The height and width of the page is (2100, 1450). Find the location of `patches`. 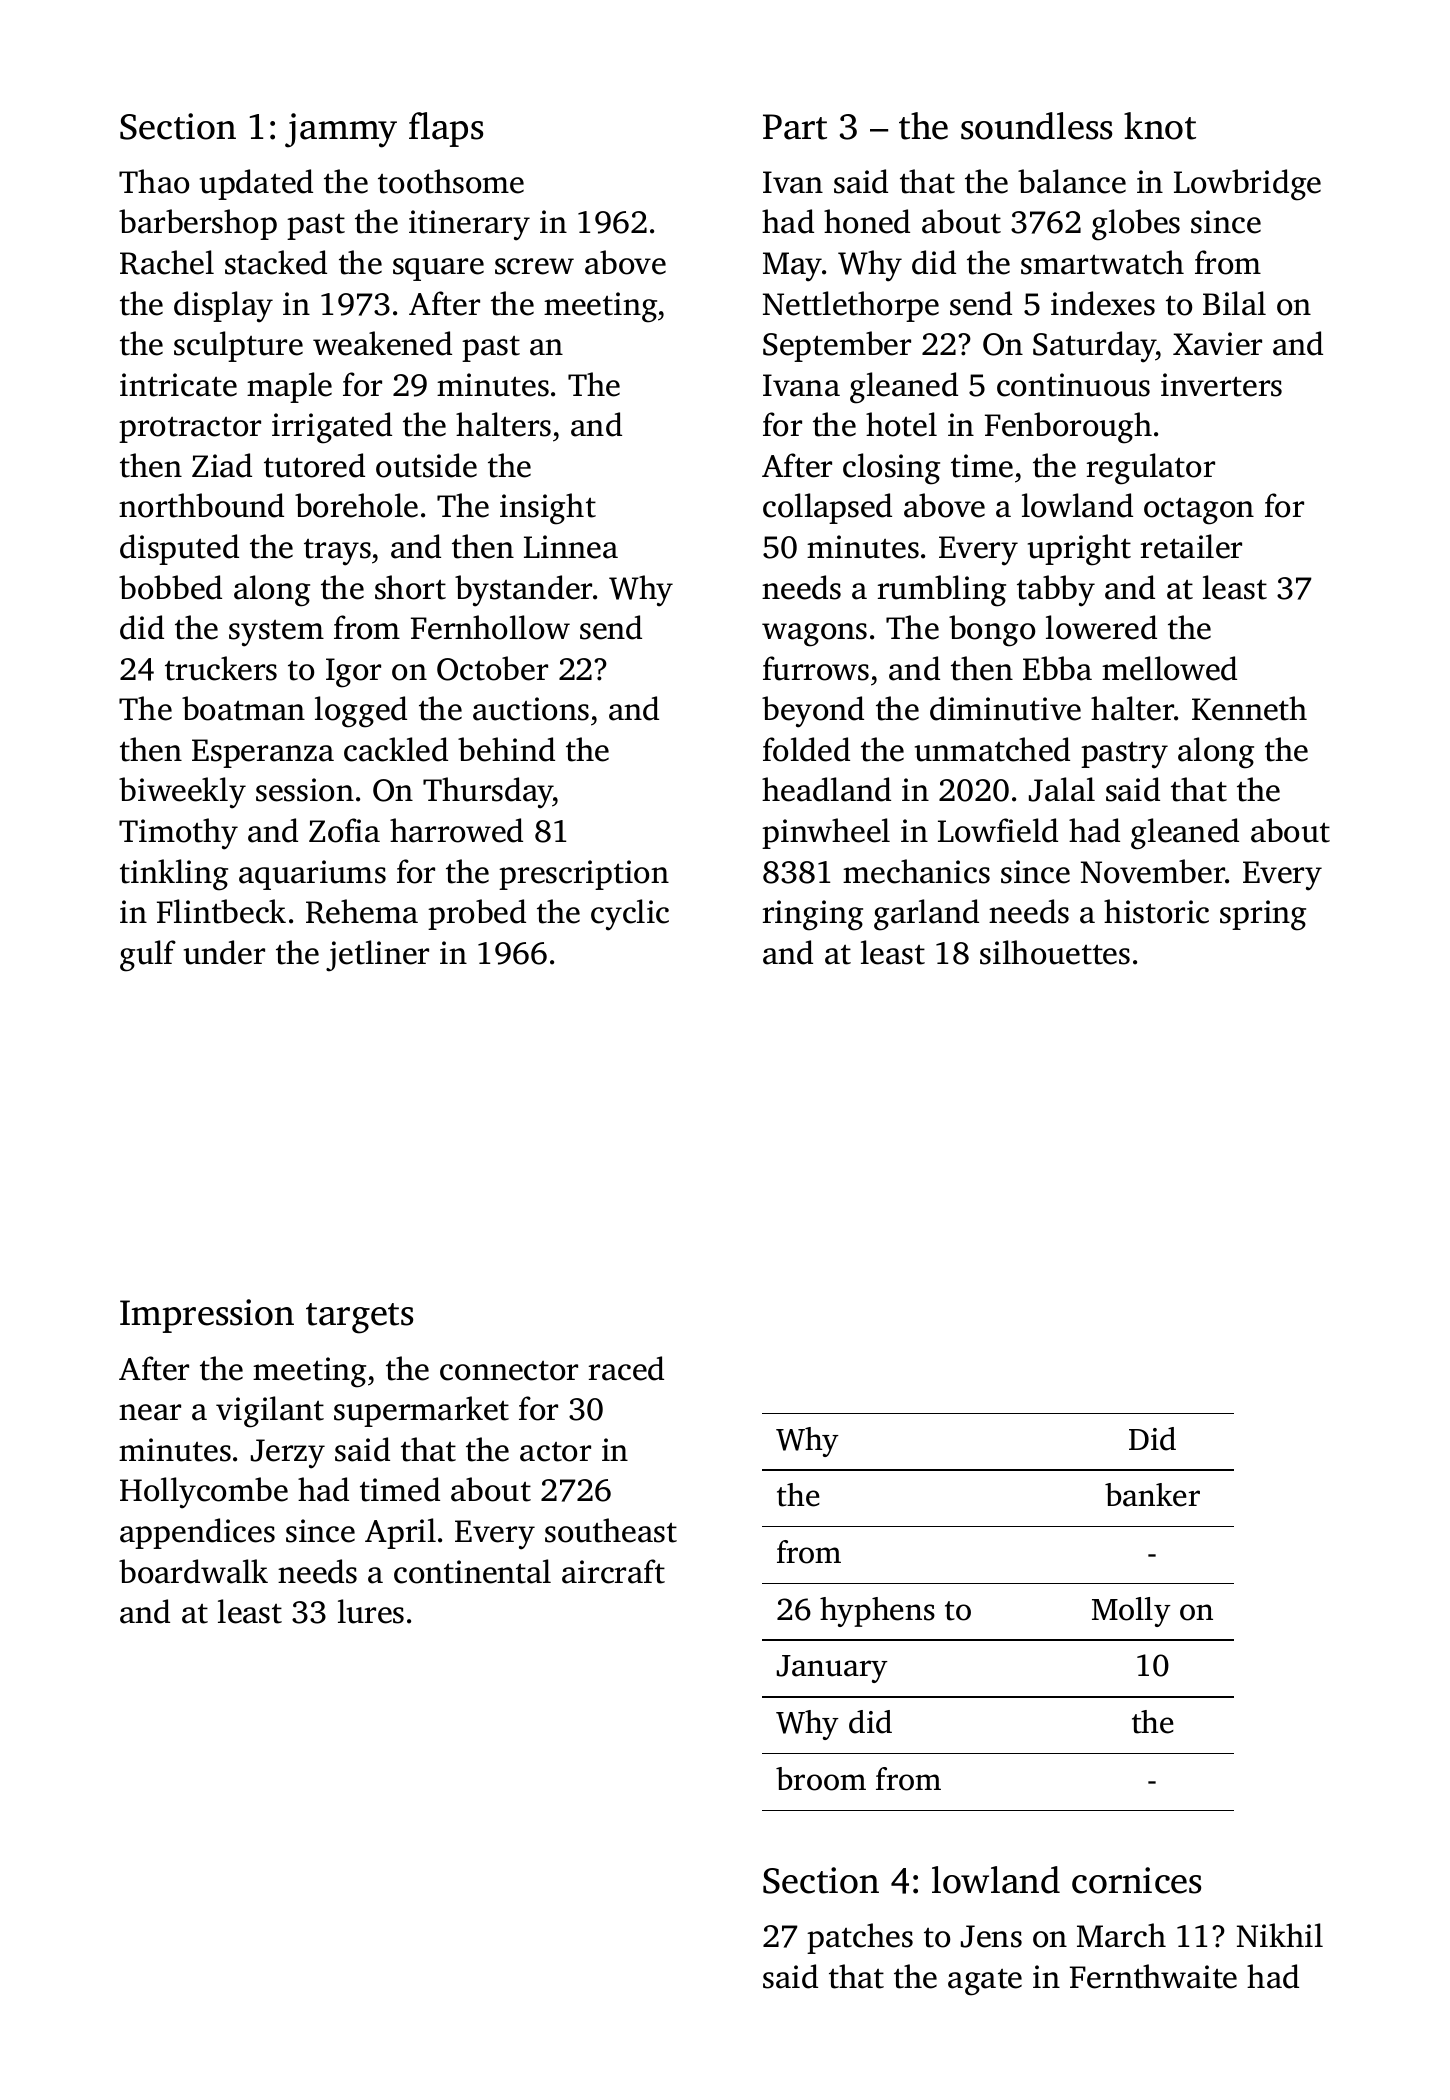

patches is located at coordinates (860, 1938).
